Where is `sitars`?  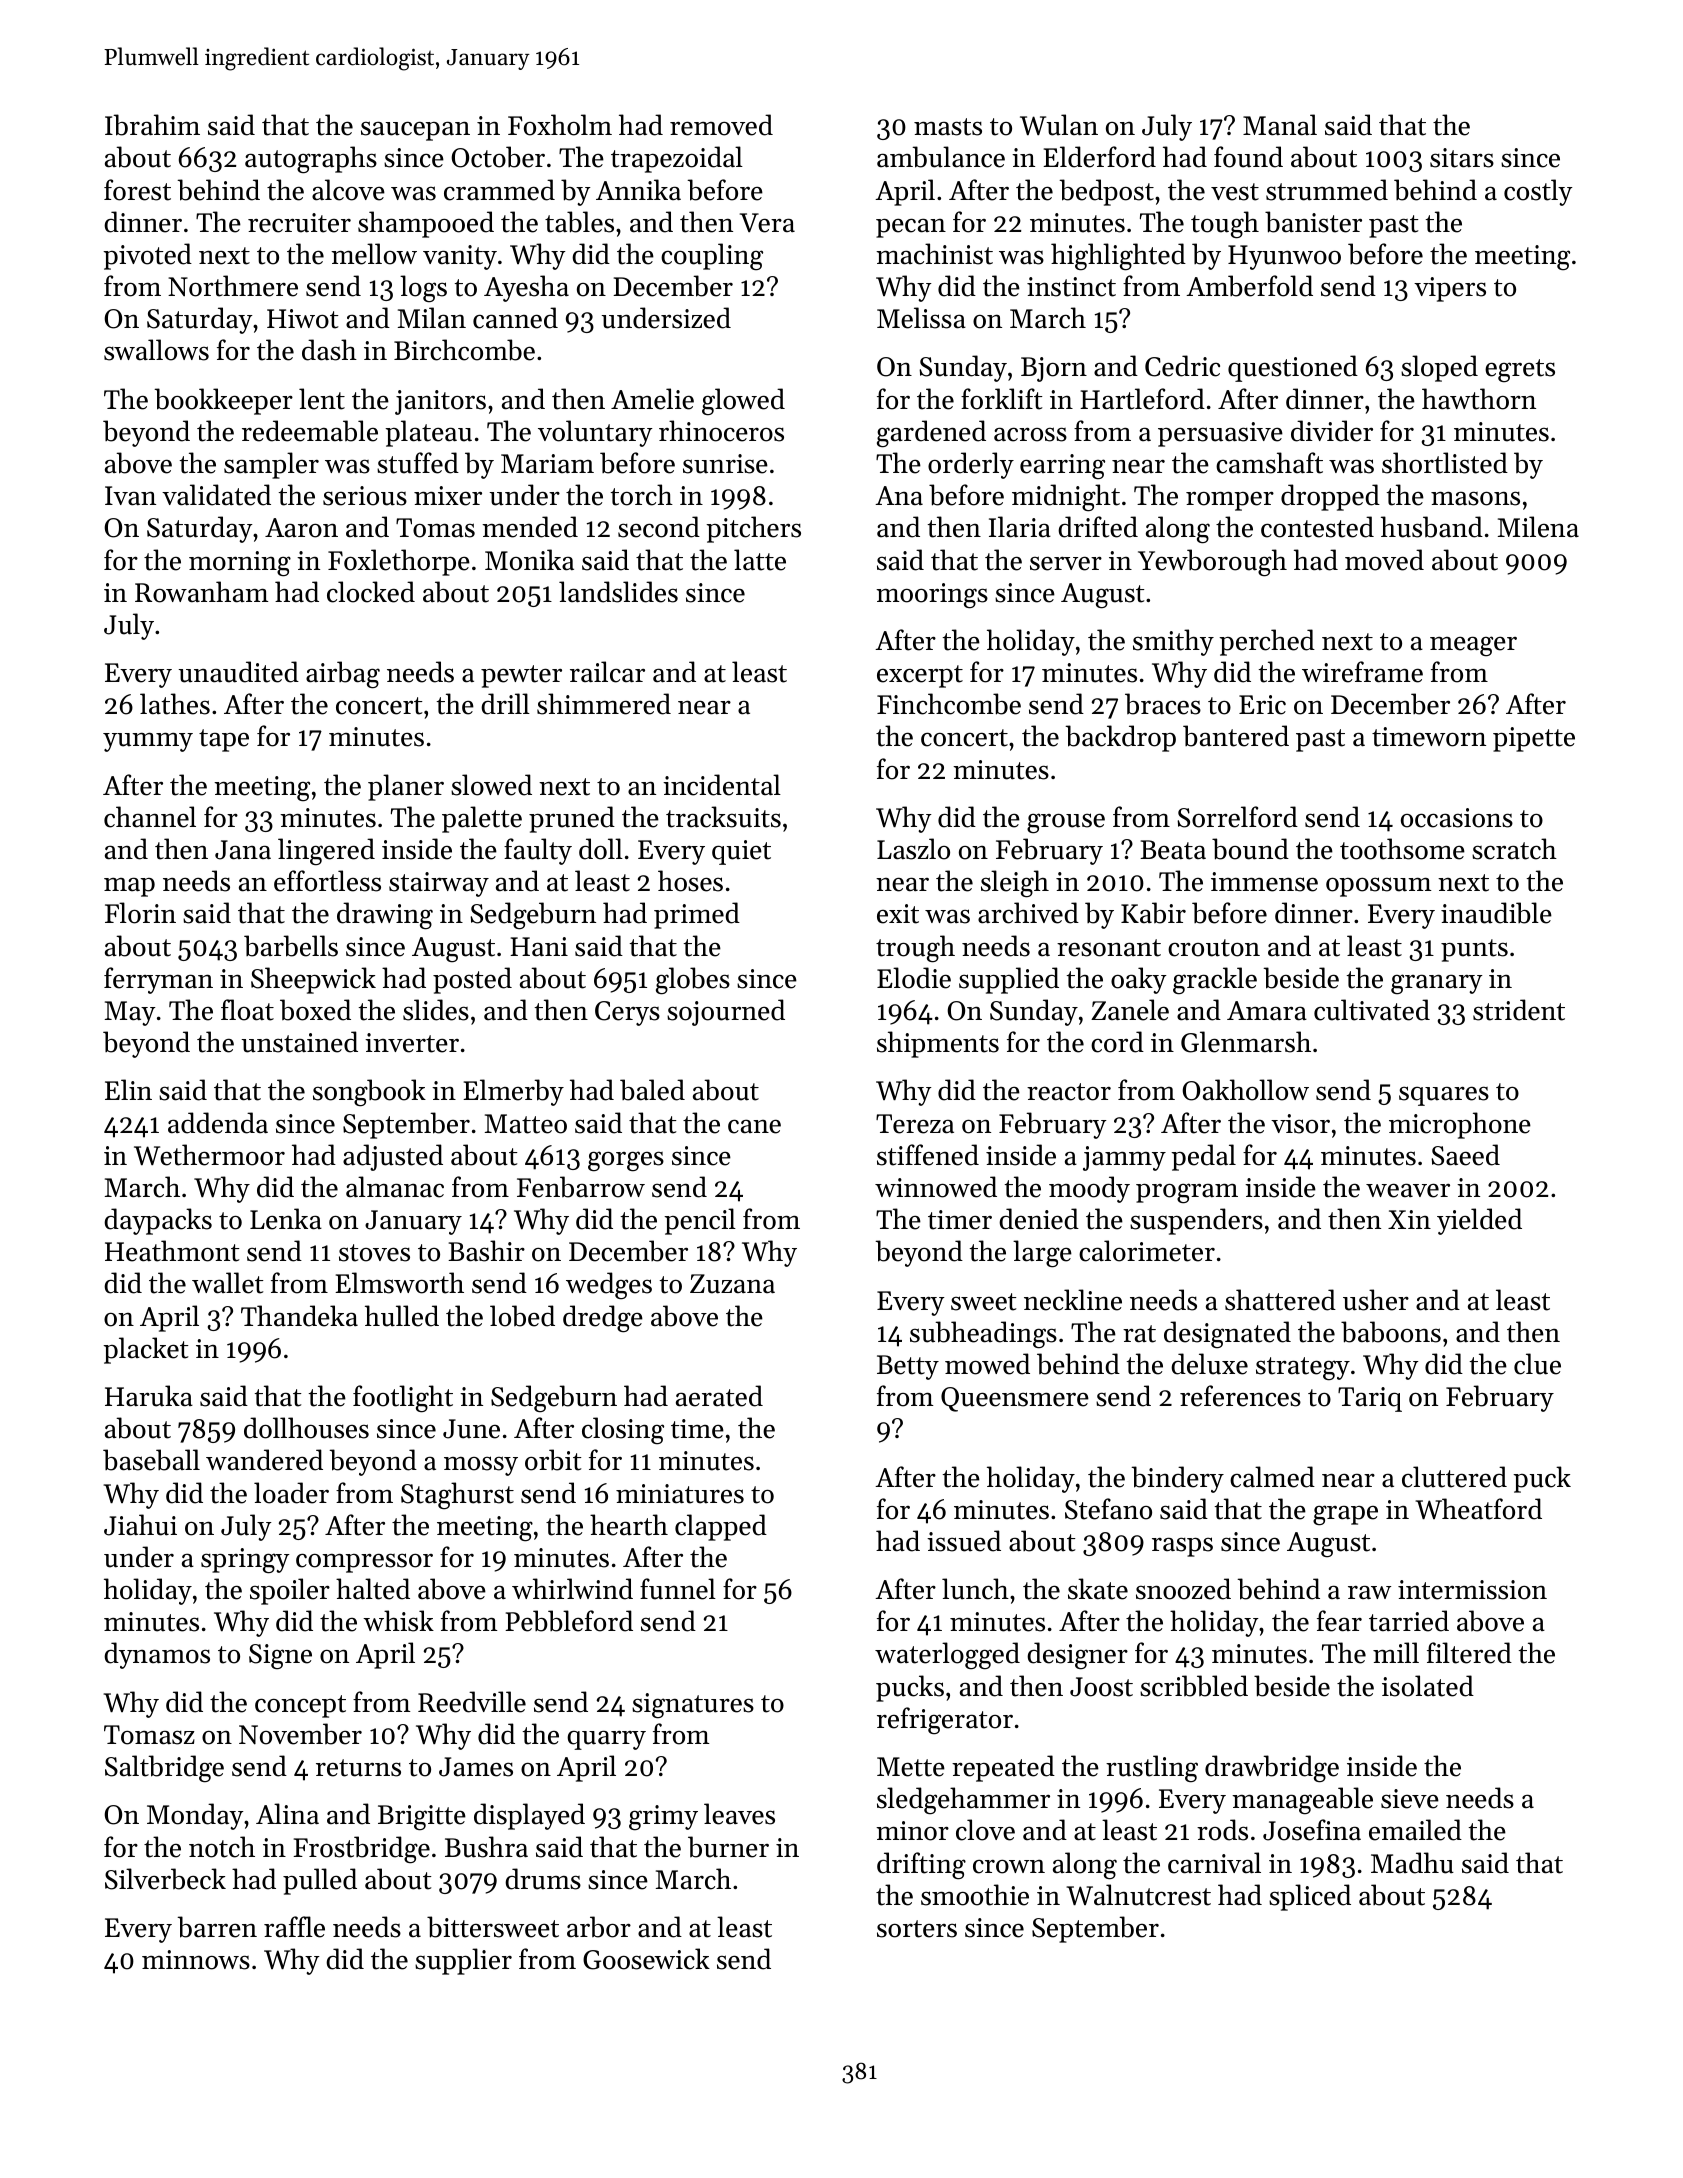 sitars is located at coordinates (1462, 158).
